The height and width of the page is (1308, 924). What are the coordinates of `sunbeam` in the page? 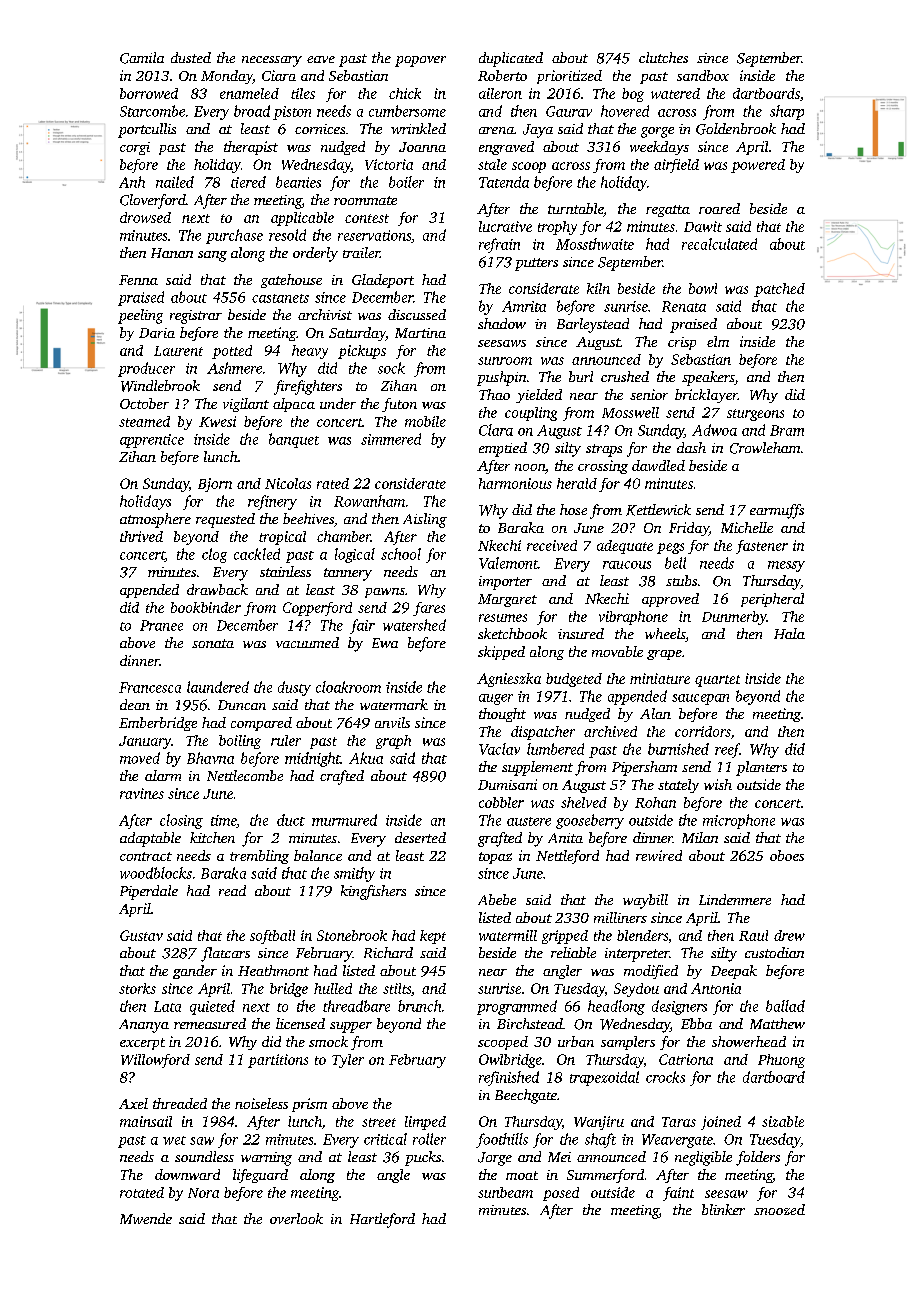 It's located at (505, 1192).
